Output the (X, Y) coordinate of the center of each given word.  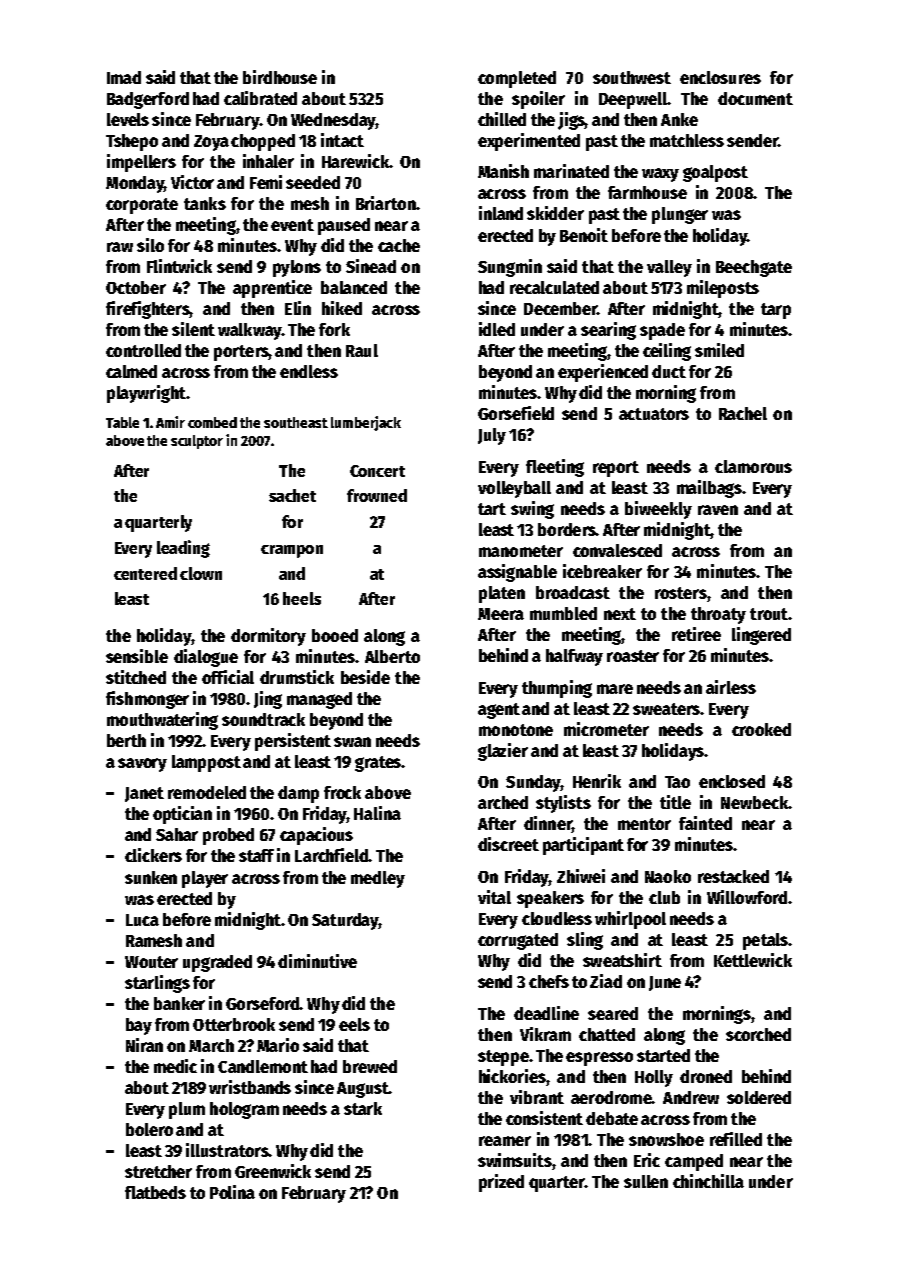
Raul (362, 350)
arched (503, 802)
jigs (571, 121)
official (228, 677)
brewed (370, 1066)
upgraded (217, 963)
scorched (758, 1034)
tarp (776, 311)
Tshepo (132, 142)
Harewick (355, 161)
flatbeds (155, 1192)
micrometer (606, 729)
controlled (143, 350)
